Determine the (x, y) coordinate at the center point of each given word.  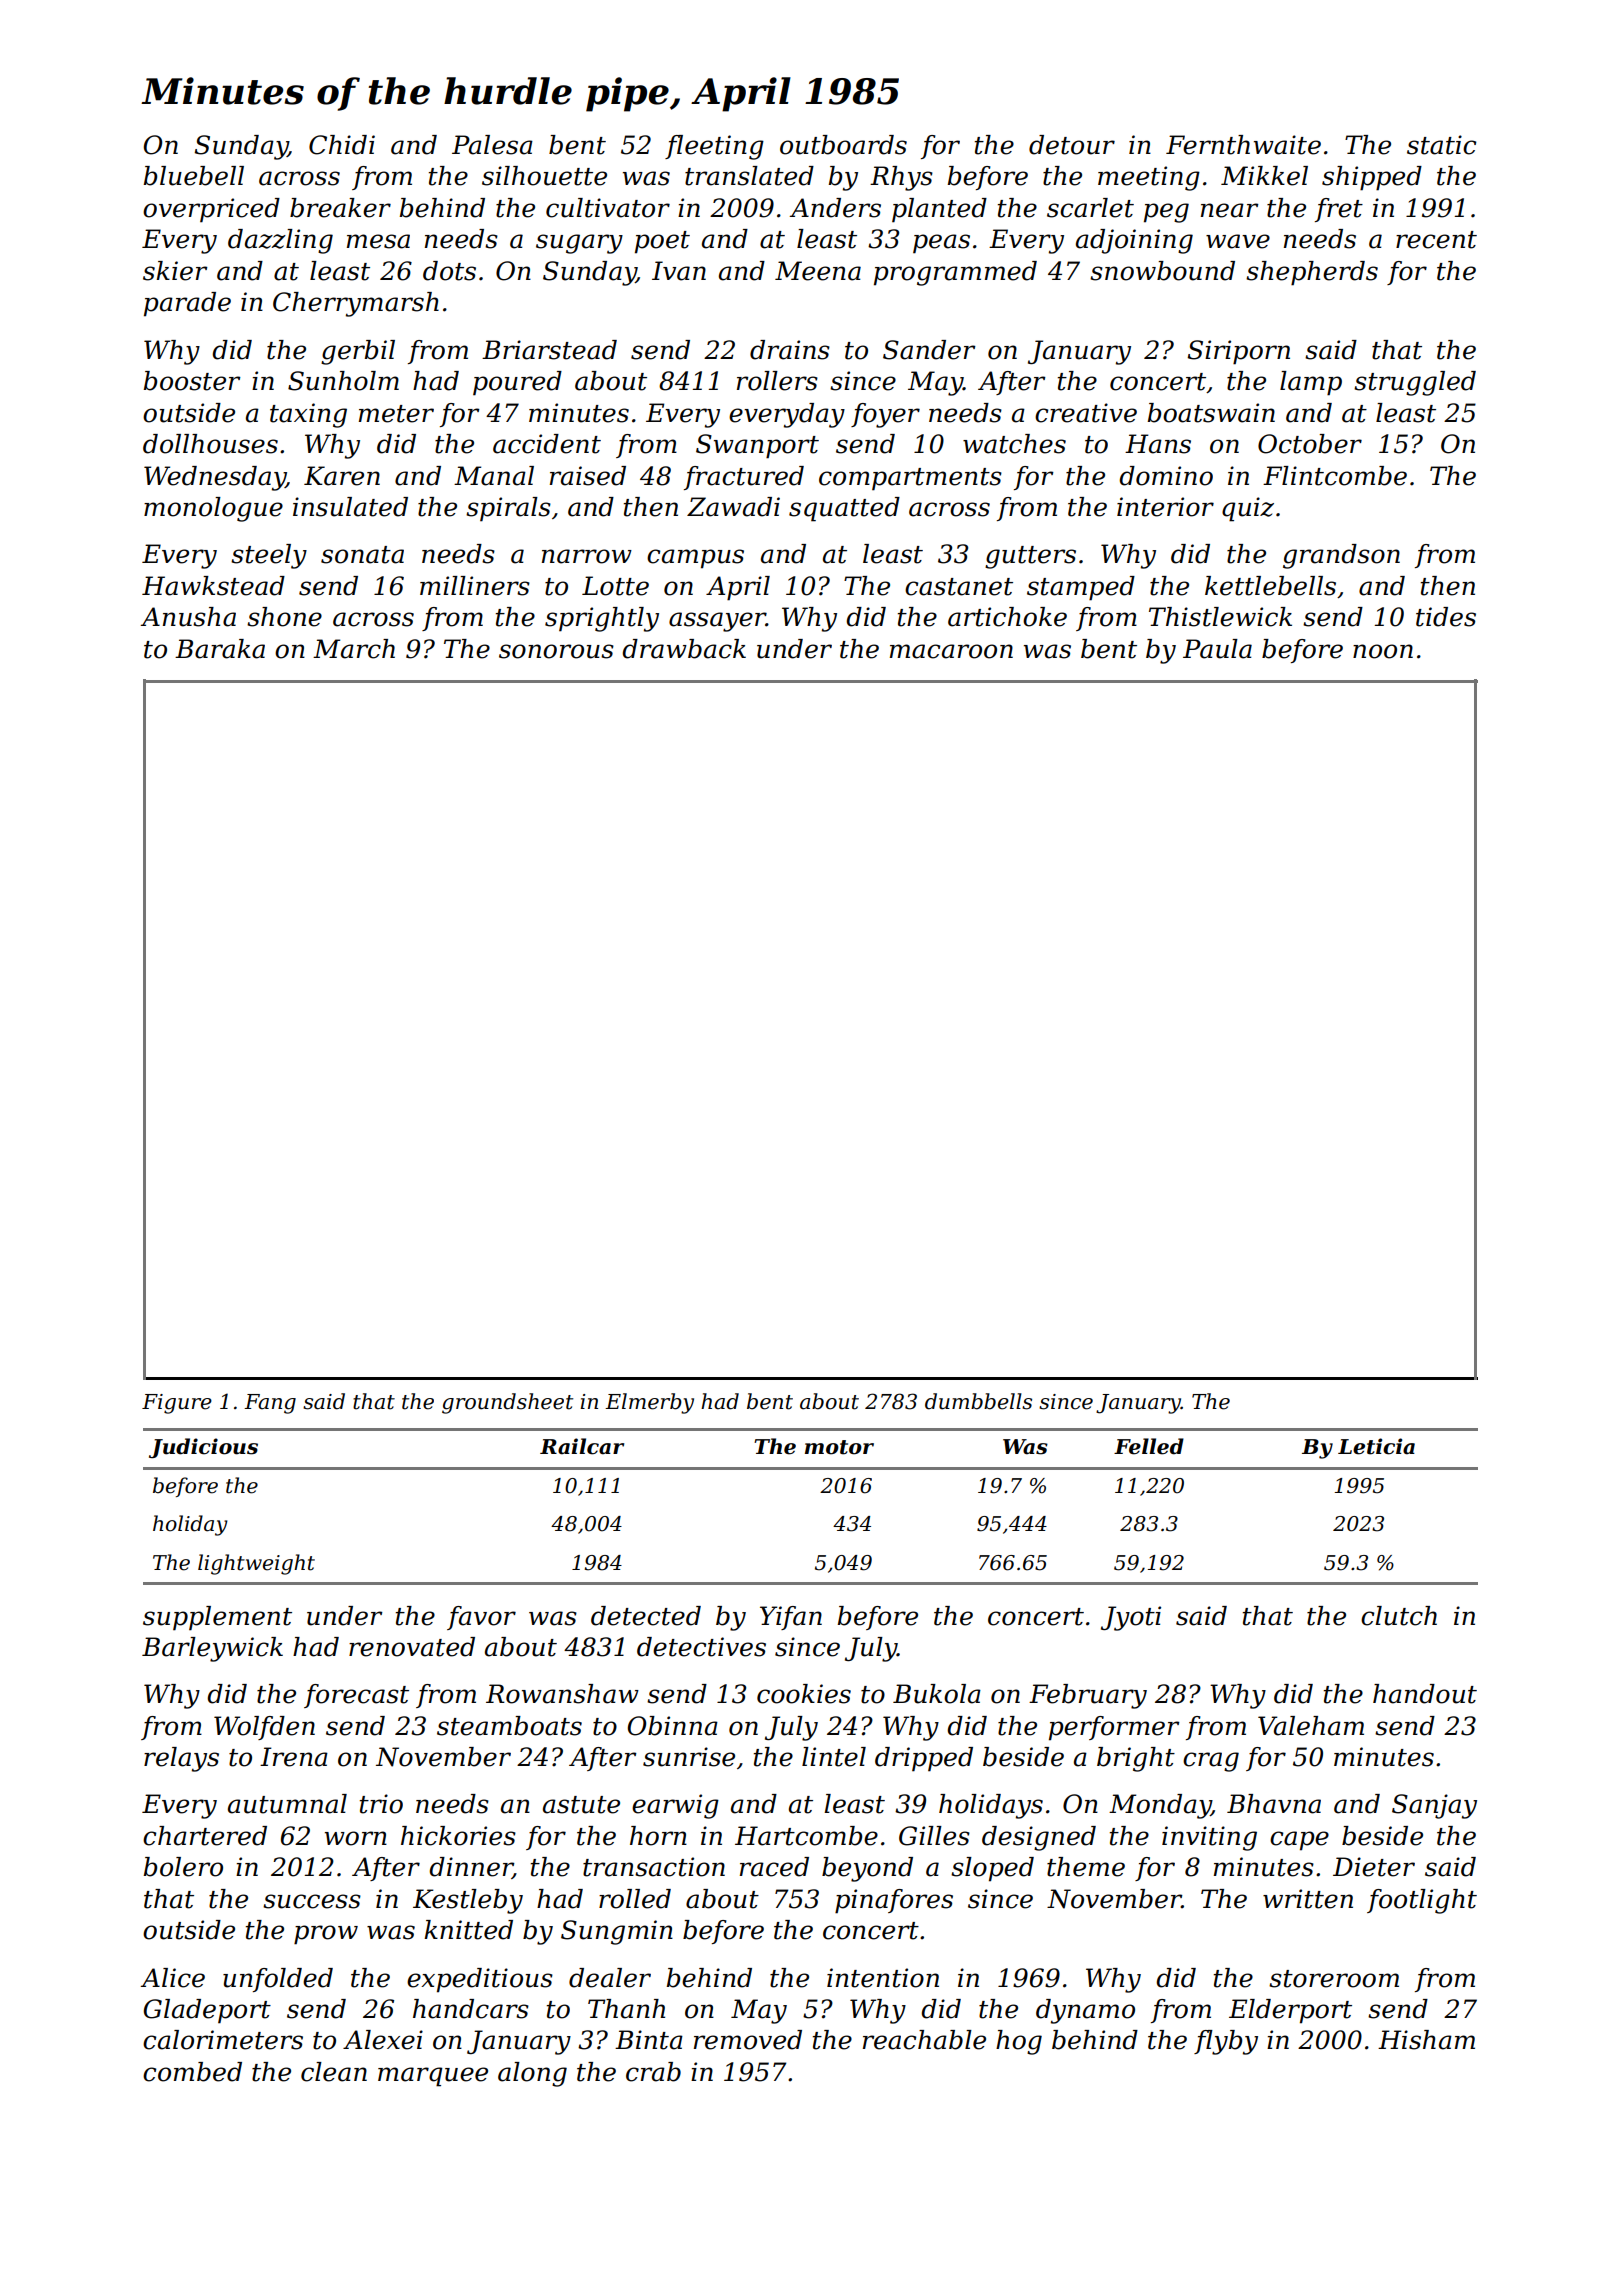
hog (1019, 2042)
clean (334, 2072)
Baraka (220, 649)
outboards (843, 145)
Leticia (1376, 1446)
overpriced (211, 210)
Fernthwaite (1243, 145)
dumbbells (978, 1401)
